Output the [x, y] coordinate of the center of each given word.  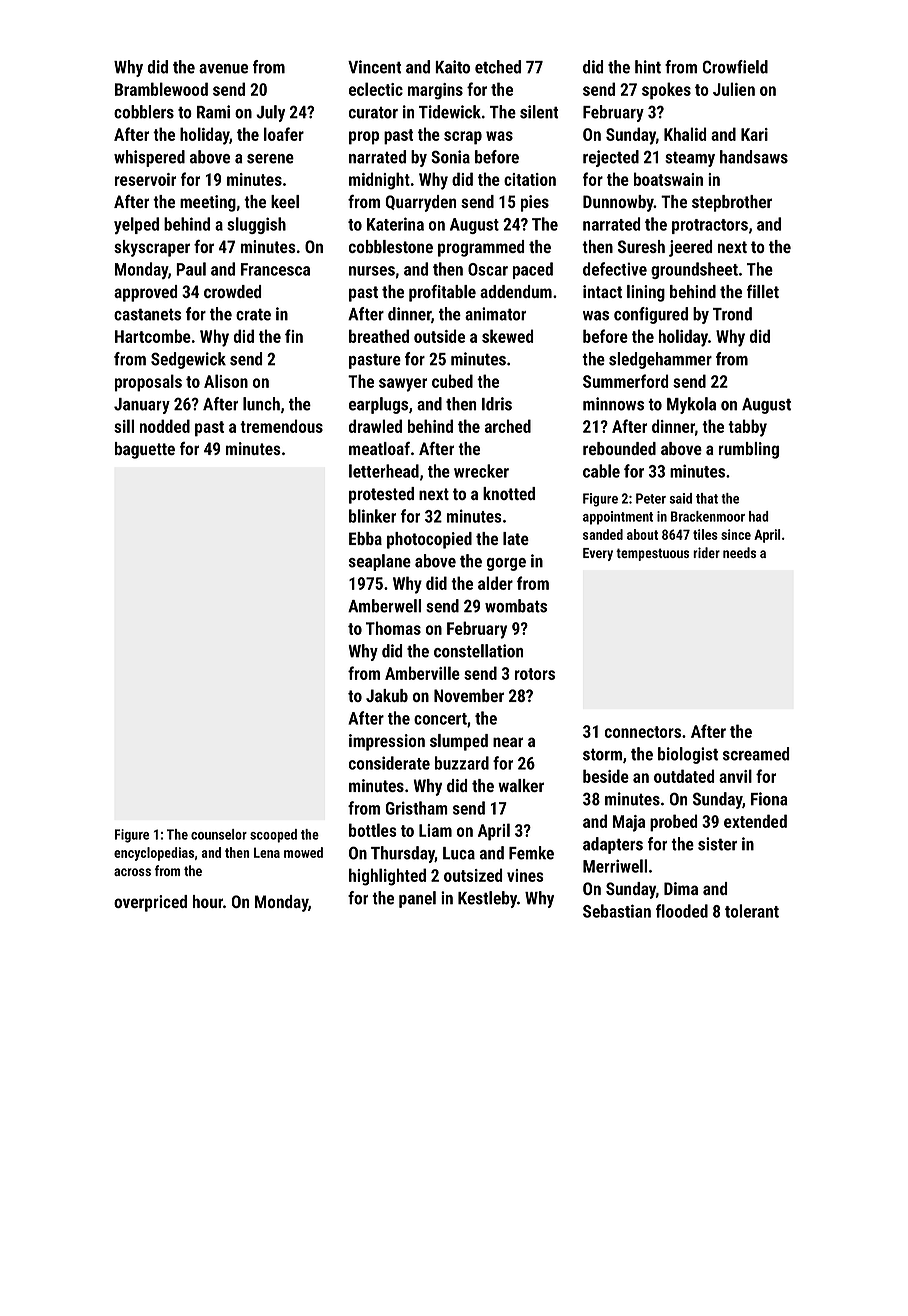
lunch [261, 404]
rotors [535, 674]
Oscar [488, 269]
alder [495, 583]
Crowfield [735, 67]
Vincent [374, 67]
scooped [273, 836]
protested [381, 495]
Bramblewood [161, 89]
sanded [603, 534]
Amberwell [384, 606]
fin [294, 336]
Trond [732, 314]
